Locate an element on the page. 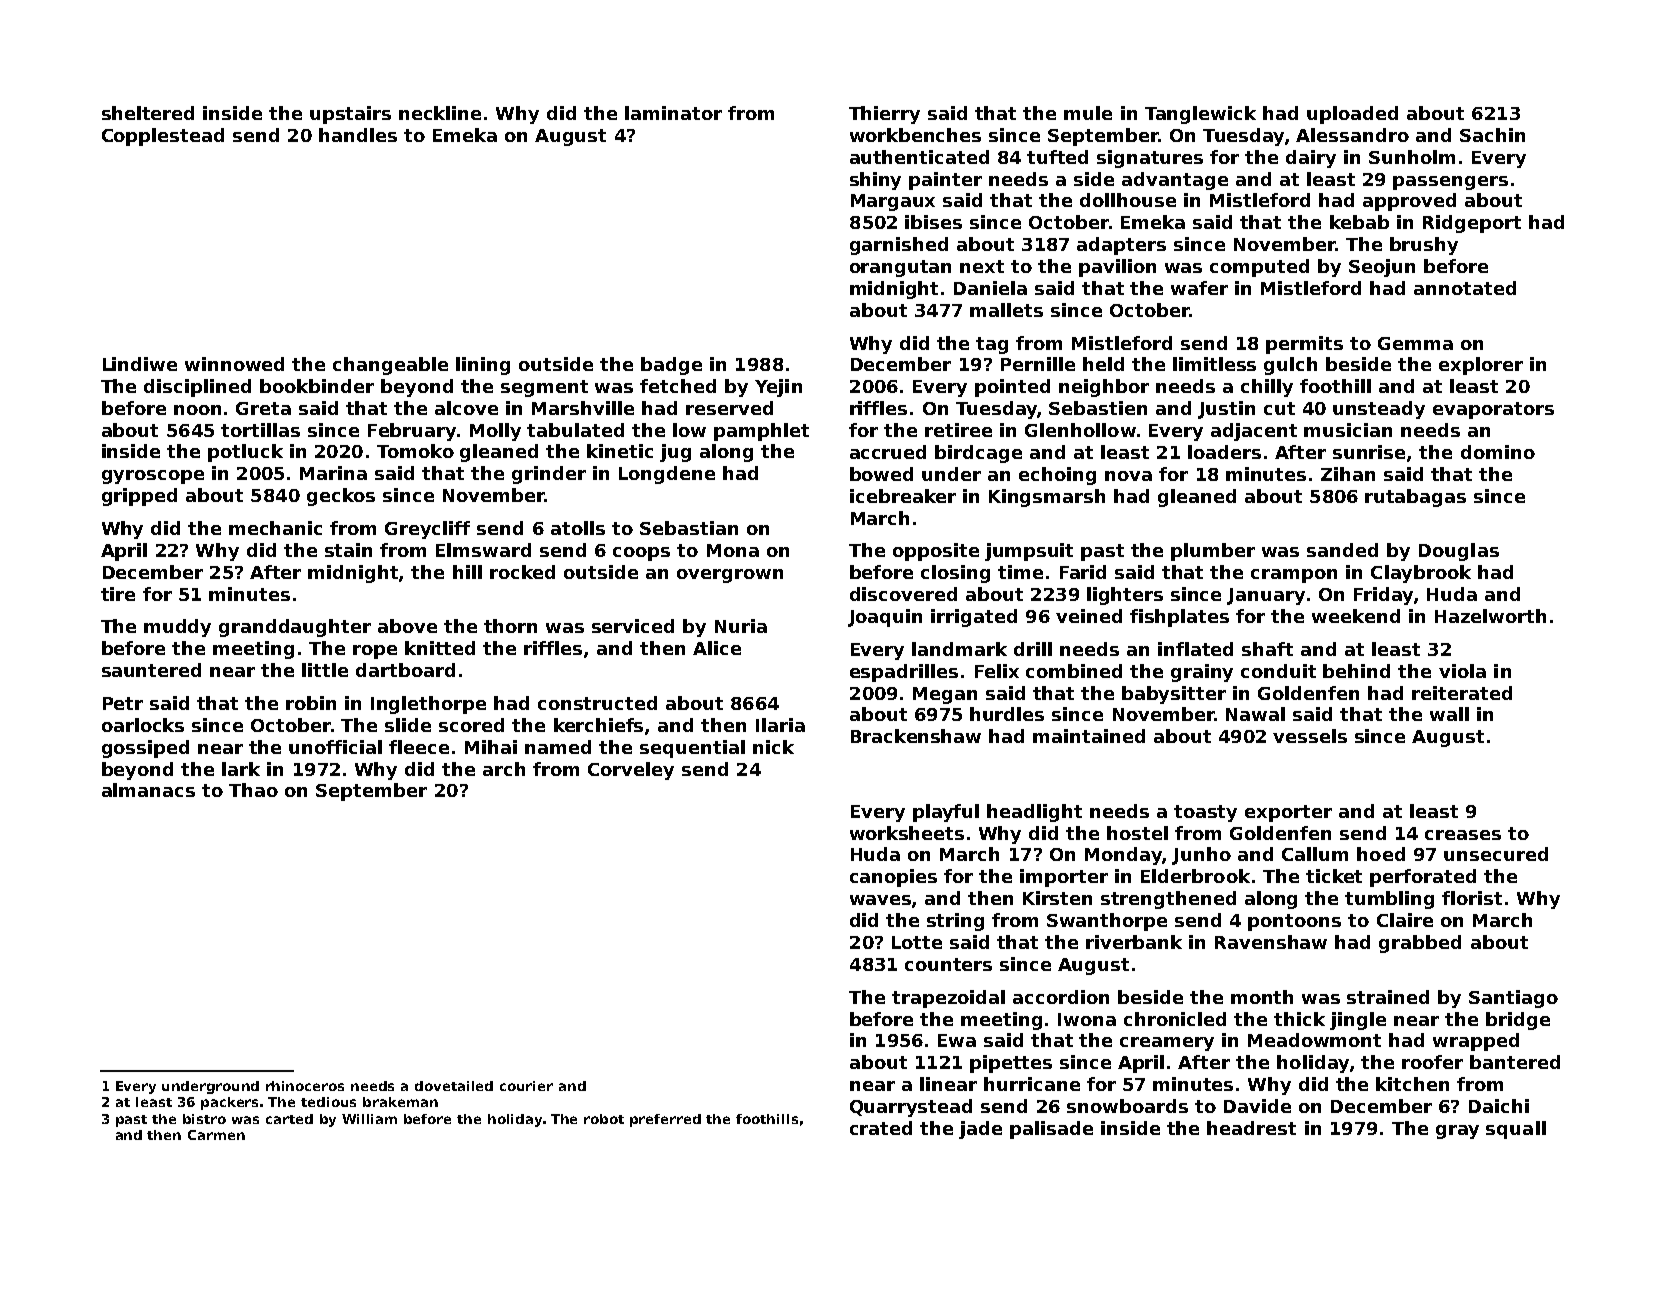 This page has height=1291, width=1671. Tomoko is located at coordinates (415, 451).
